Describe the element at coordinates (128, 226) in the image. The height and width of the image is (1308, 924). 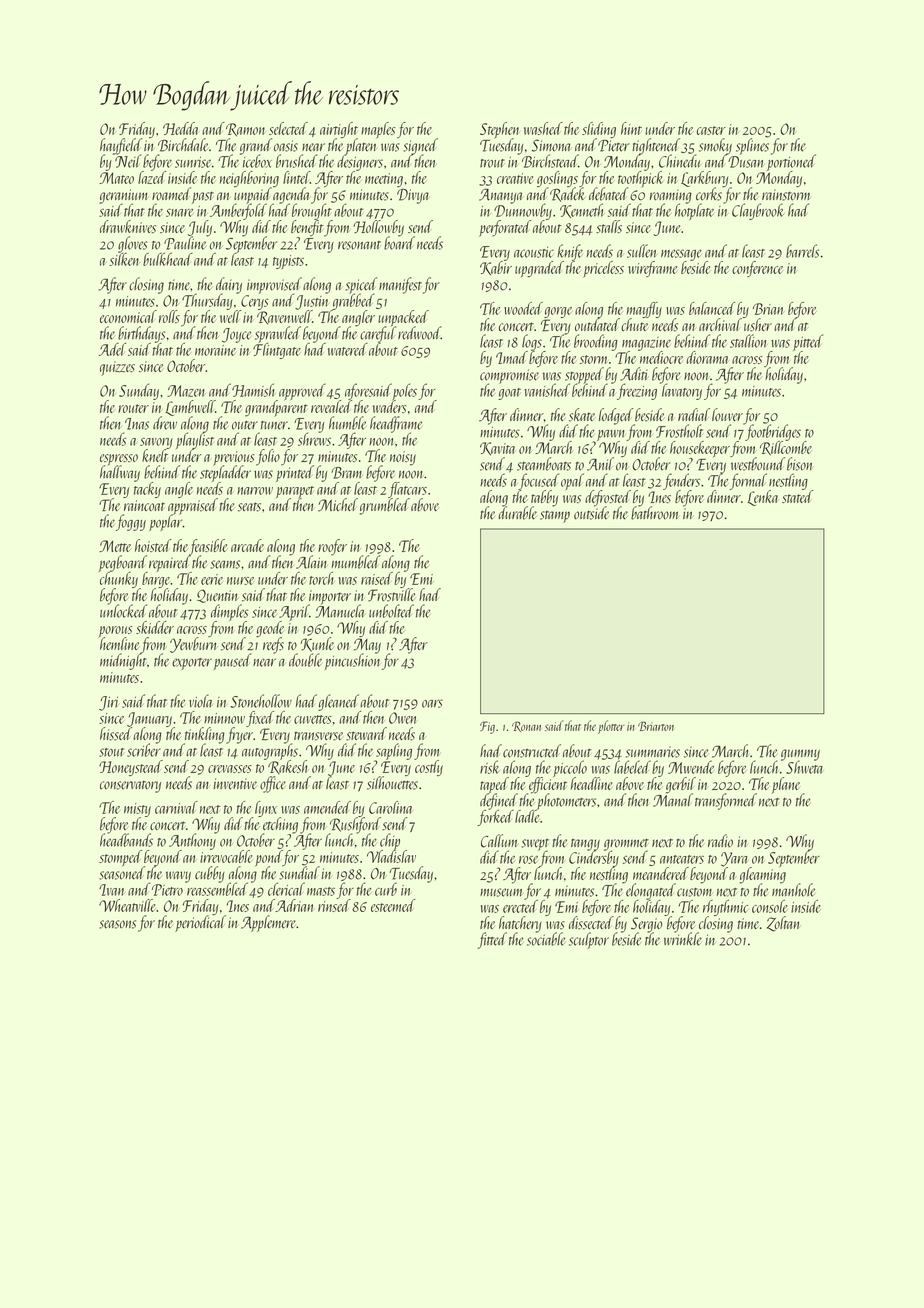
I see `drawknives` at that location.
